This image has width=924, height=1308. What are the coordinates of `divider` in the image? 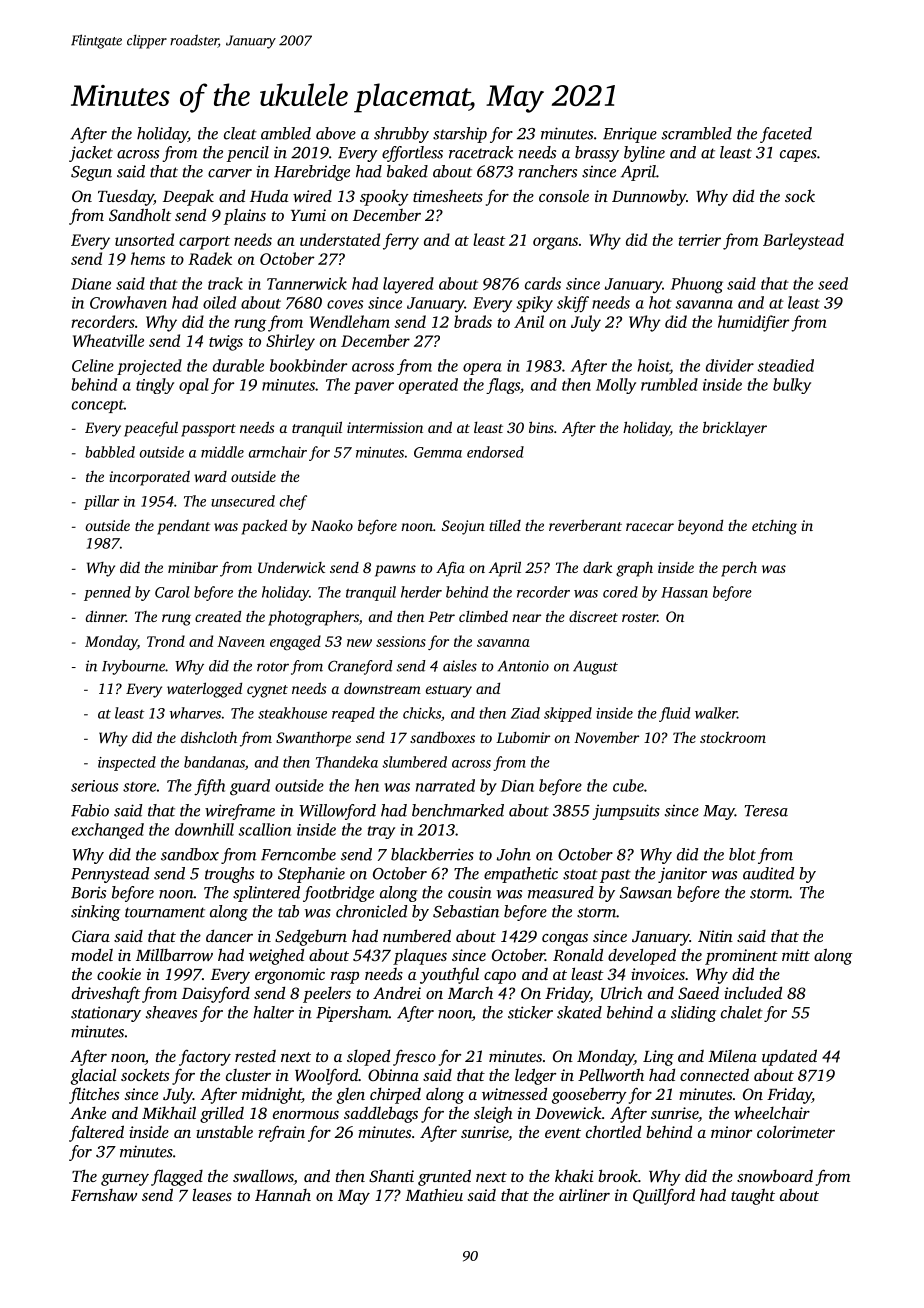 It's located at (730, 365).
